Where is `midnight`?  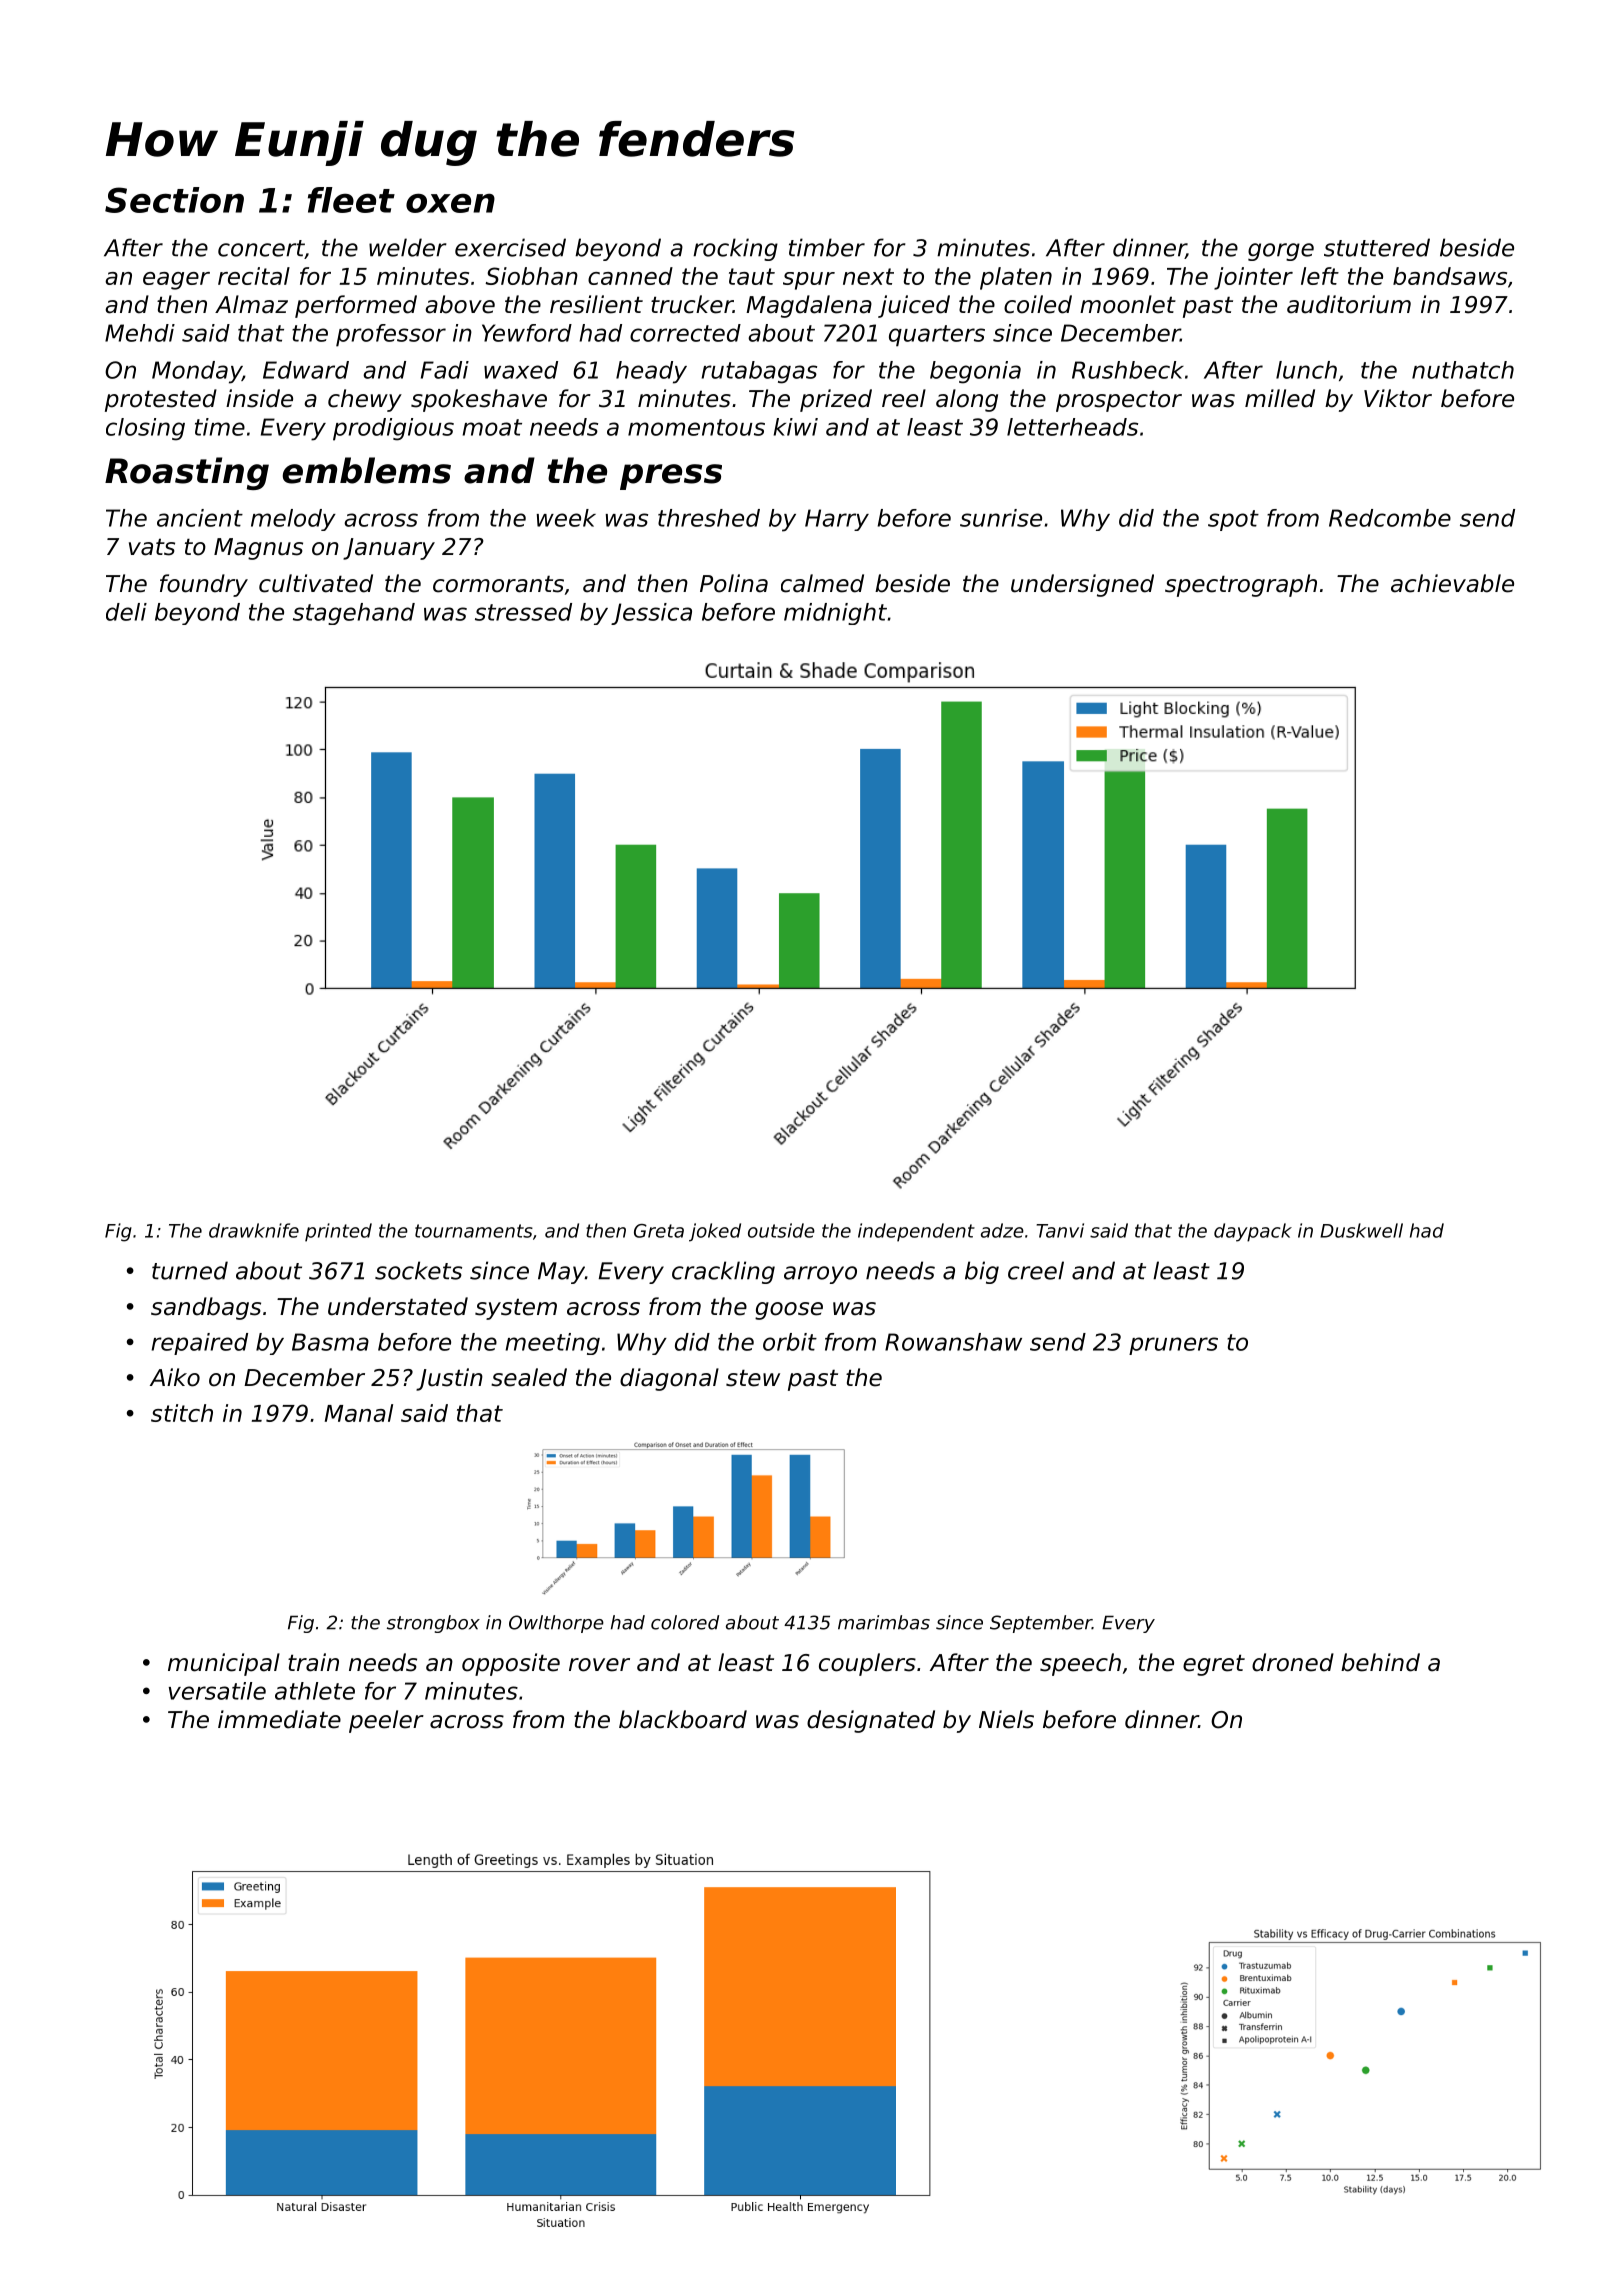 midnight is located at coordinates (835, 614).
